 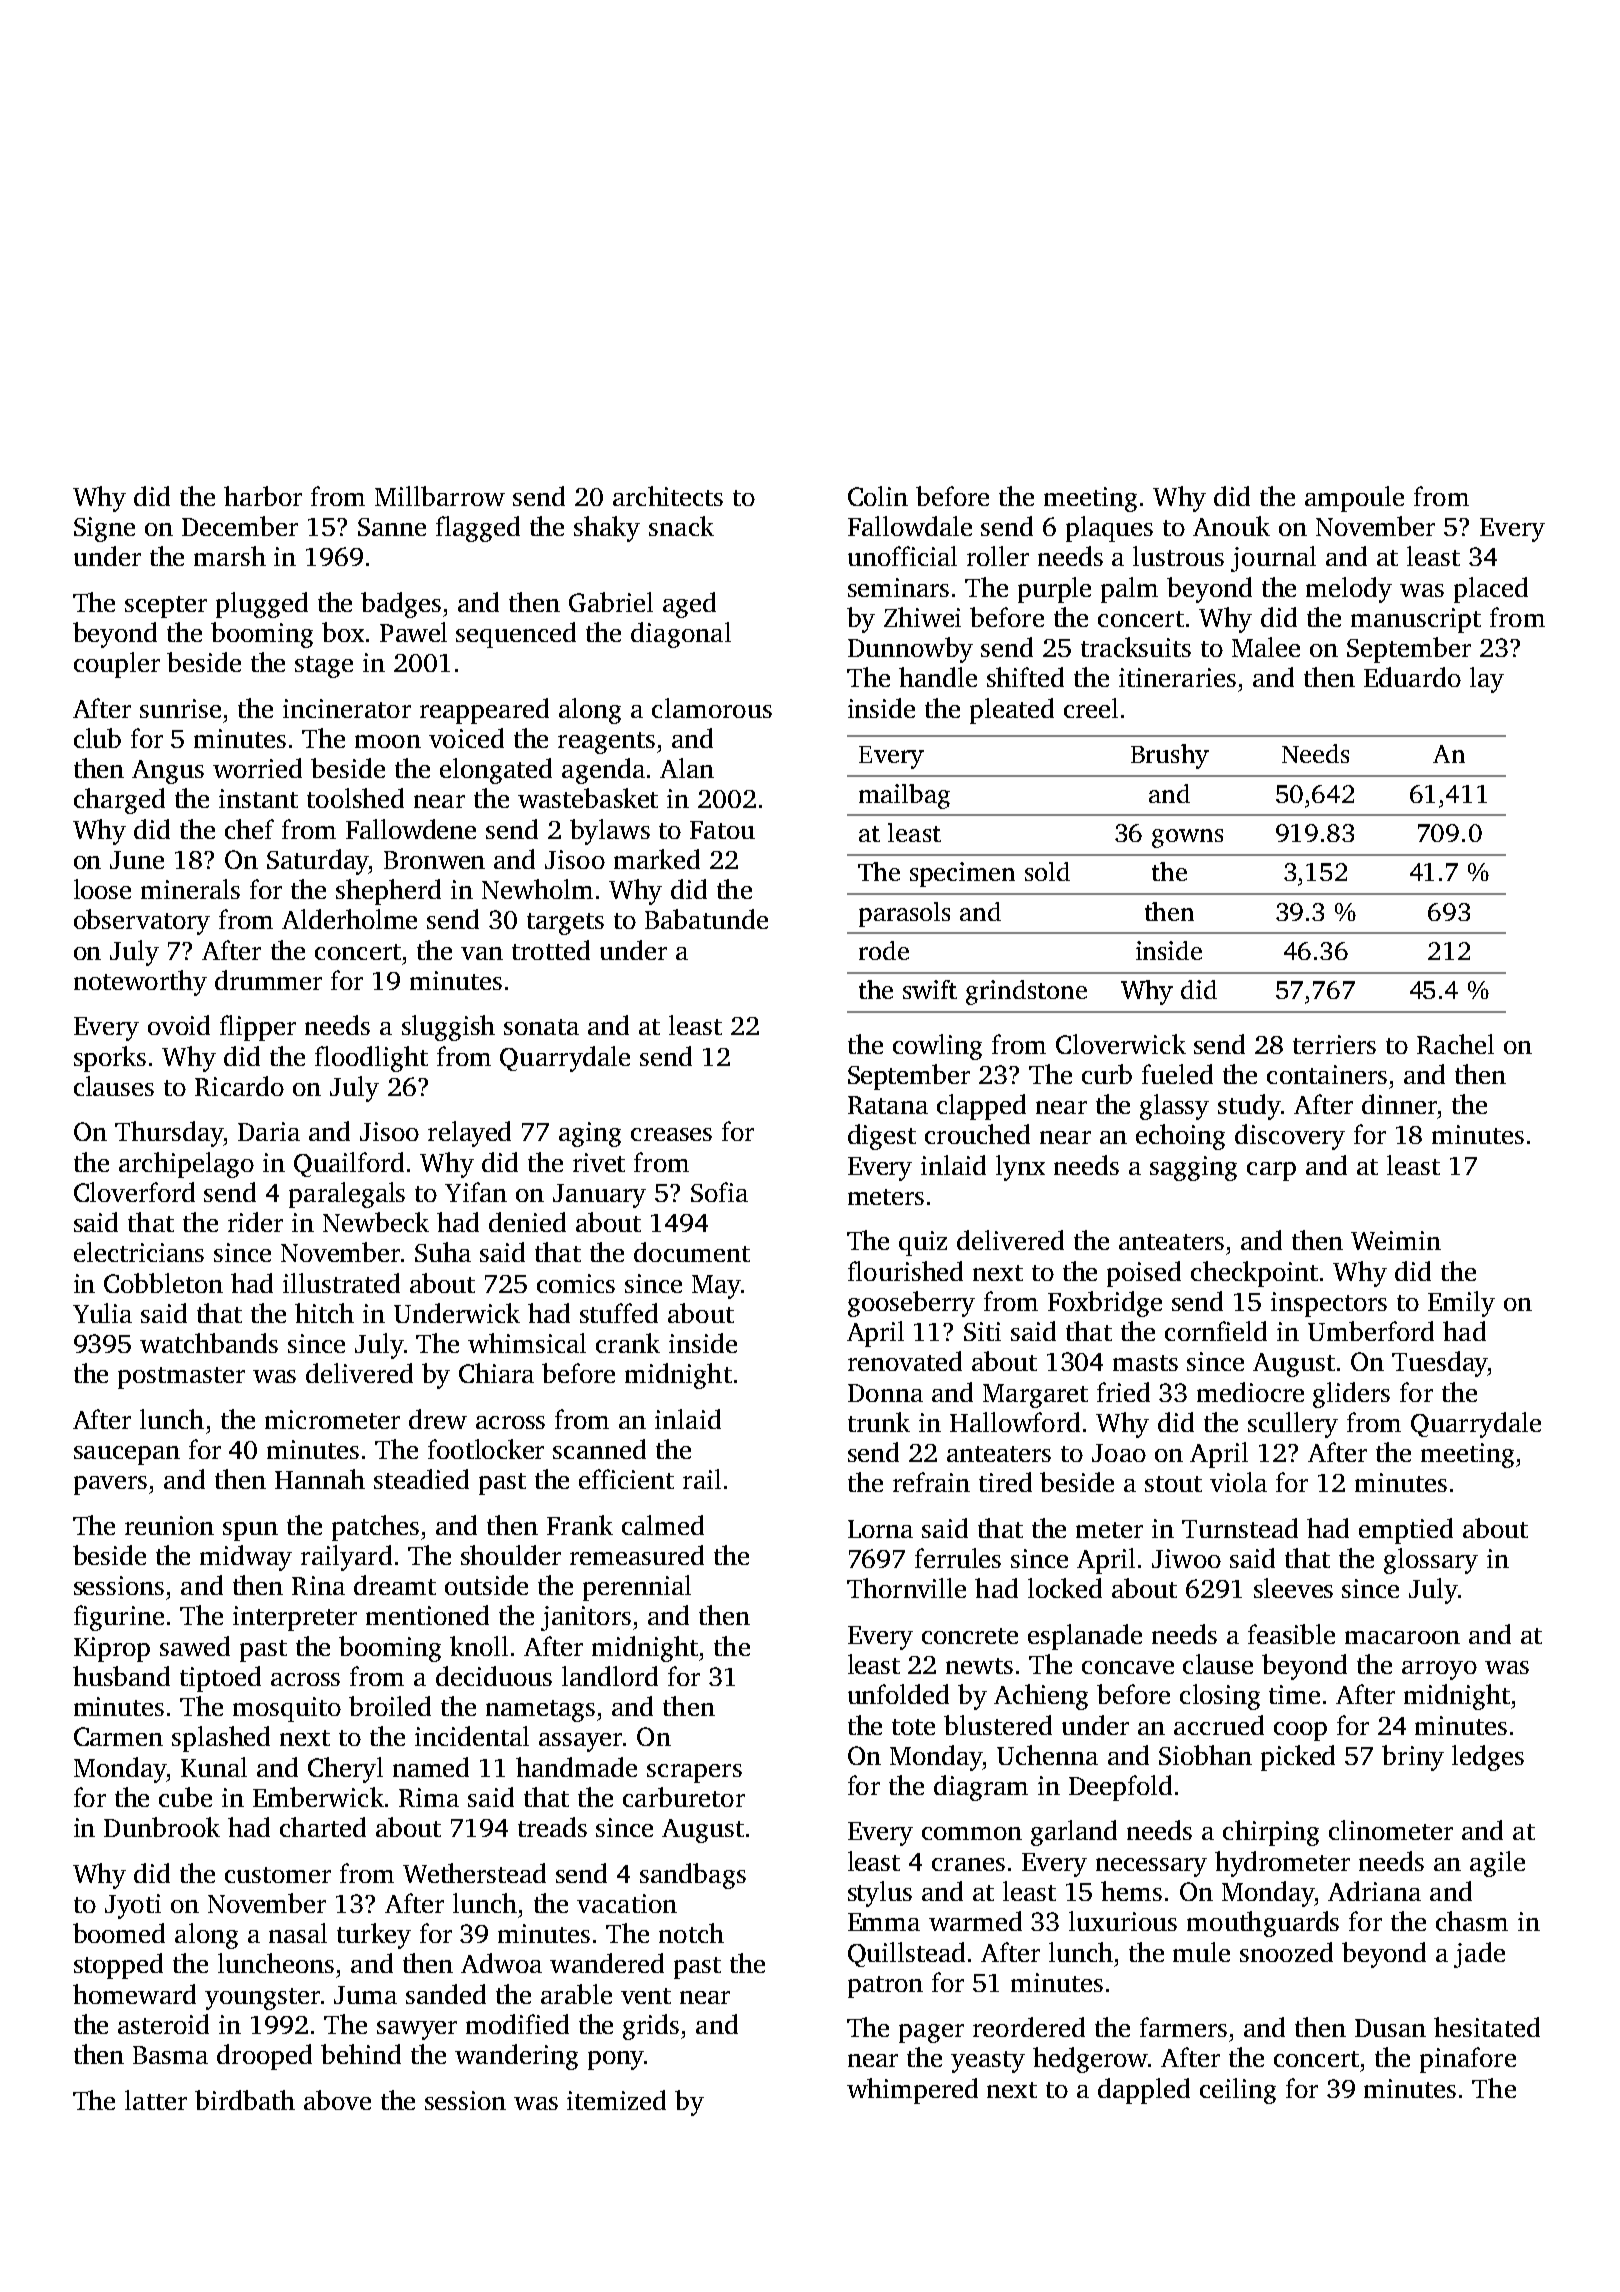 What do you see at coordinates (970, 1636) in the image?
I see `concrete` at bounding box center [970, 1636].
